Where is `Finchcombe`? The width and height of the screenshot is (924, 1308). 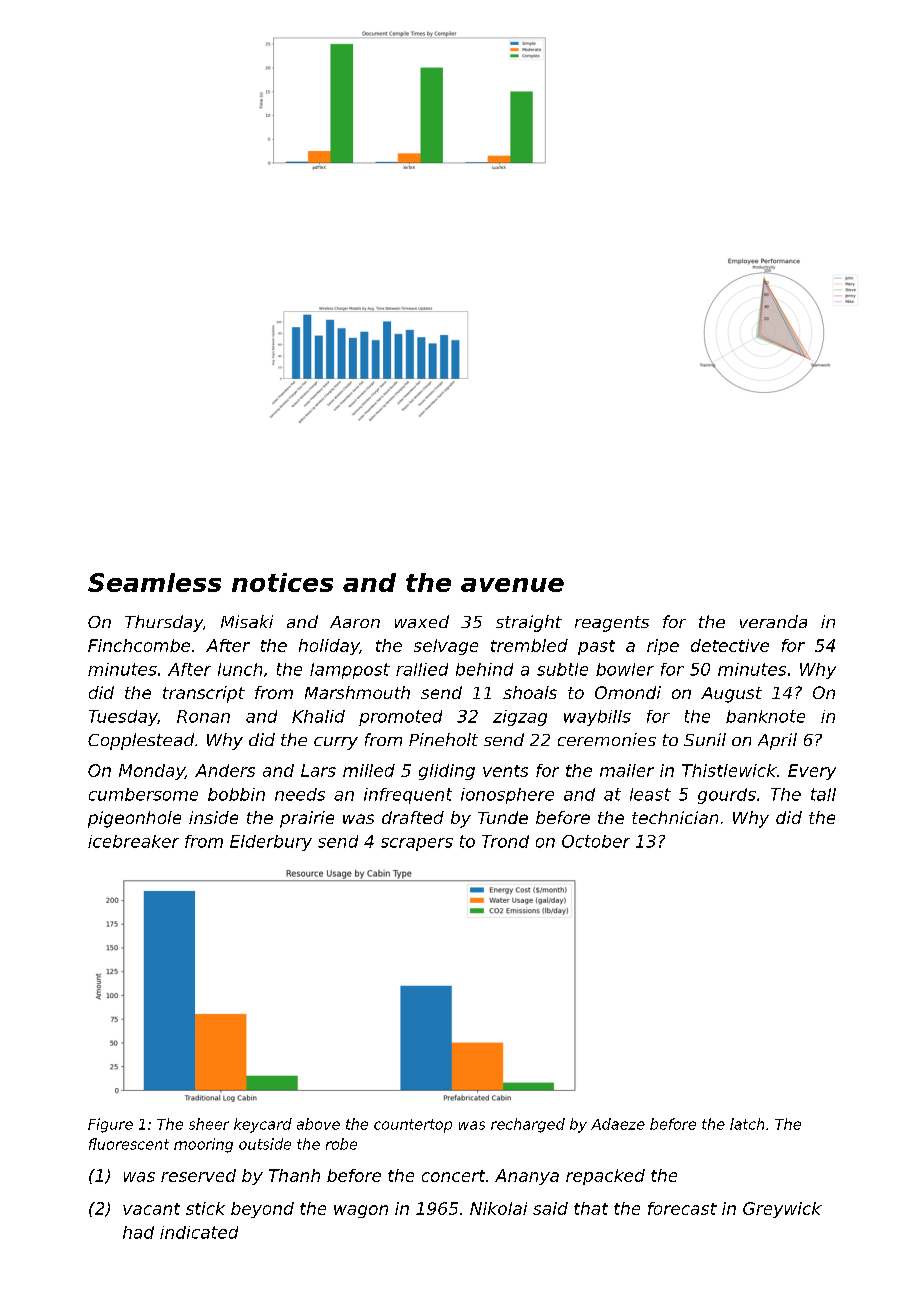 Finchcombe is located at coordinates (139, 645).
